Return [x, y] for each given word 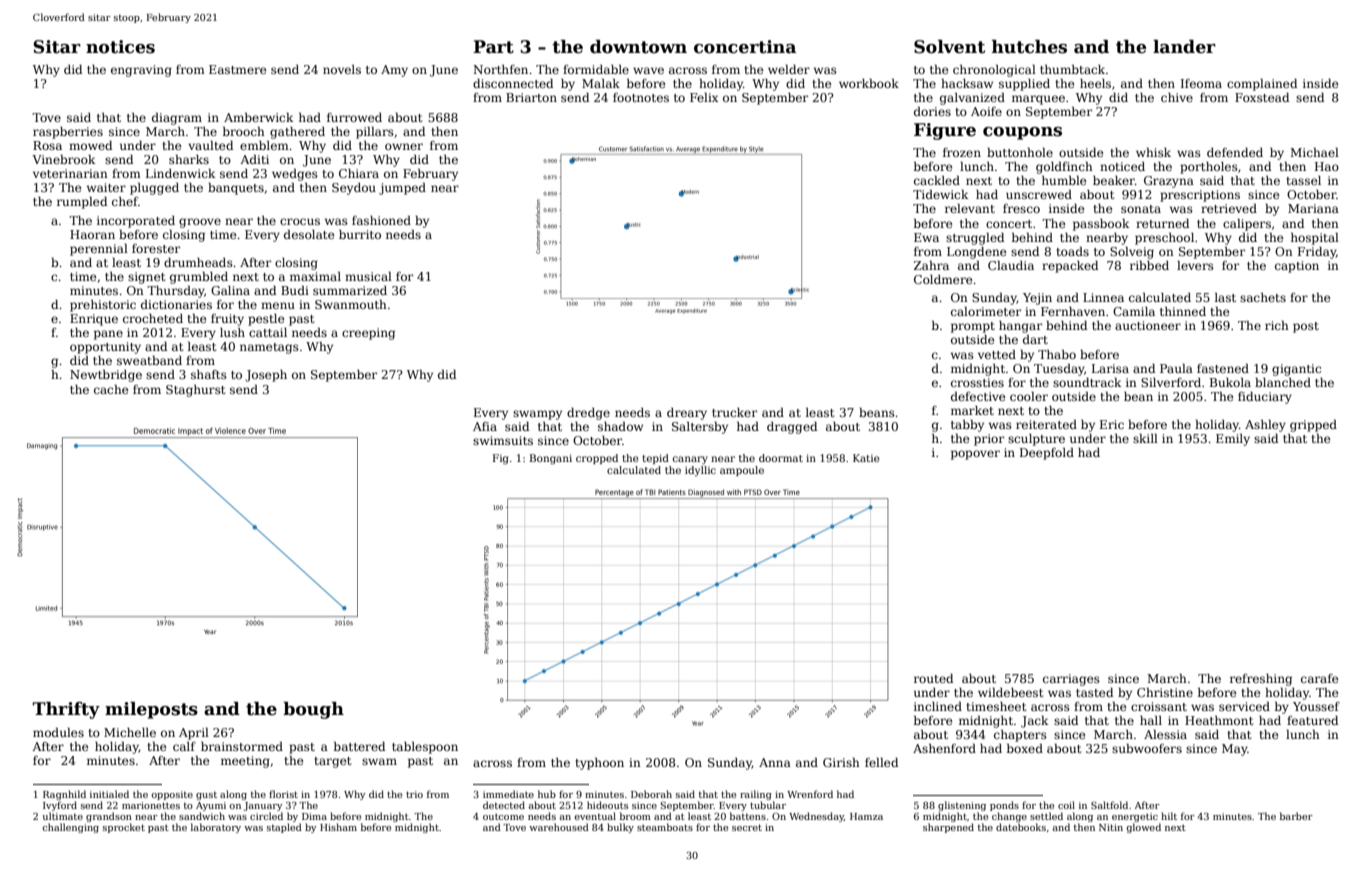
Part [493, 47]
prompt [973, 327]
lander [1184, 47]
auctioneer [1148, 325]
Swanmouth [351, 304]
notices [120, 47]
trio [414, 794]
